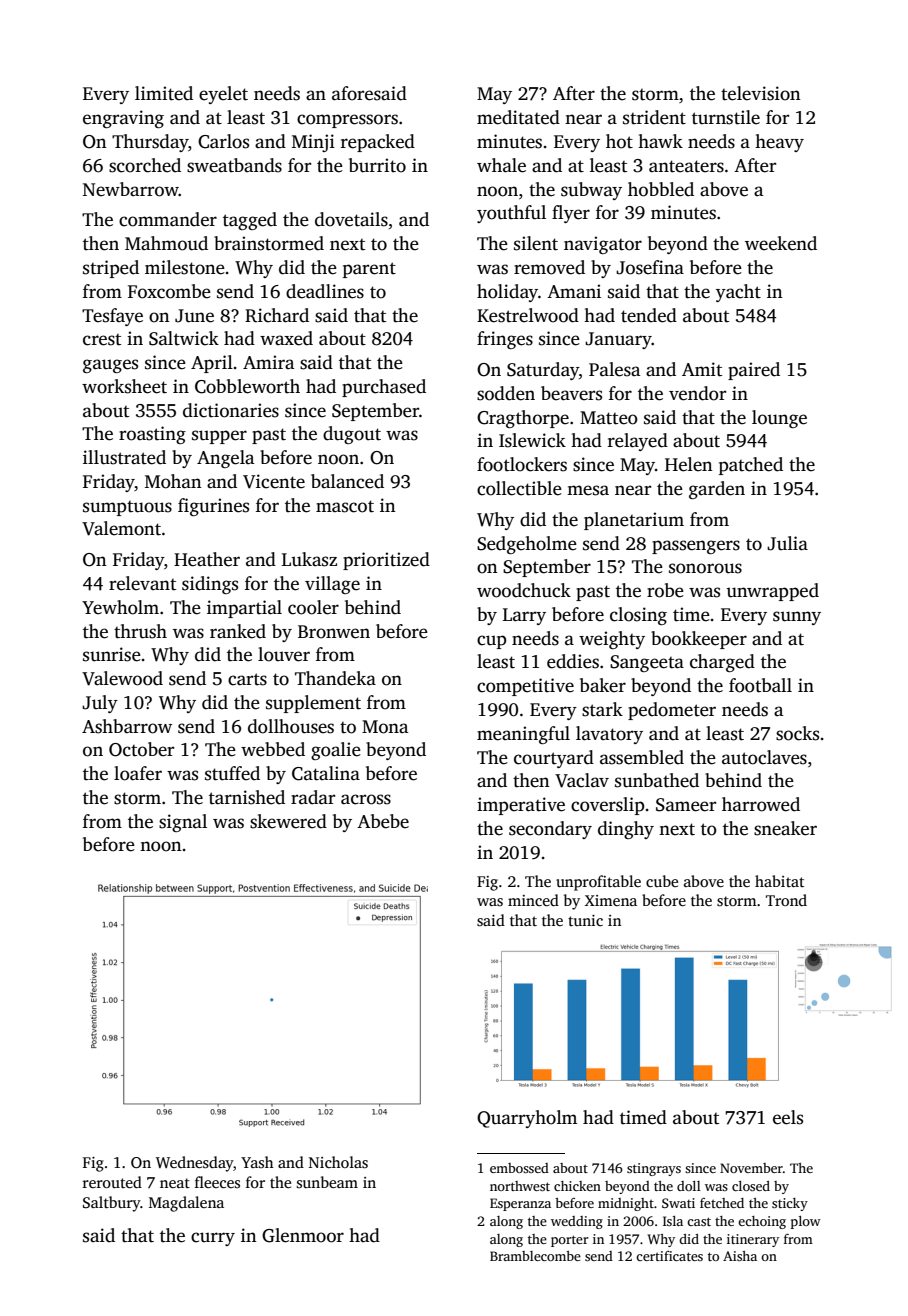  What do you see at coordinates (183, 823) in the page?
I see `signal` at bounding box center [183, 823].
